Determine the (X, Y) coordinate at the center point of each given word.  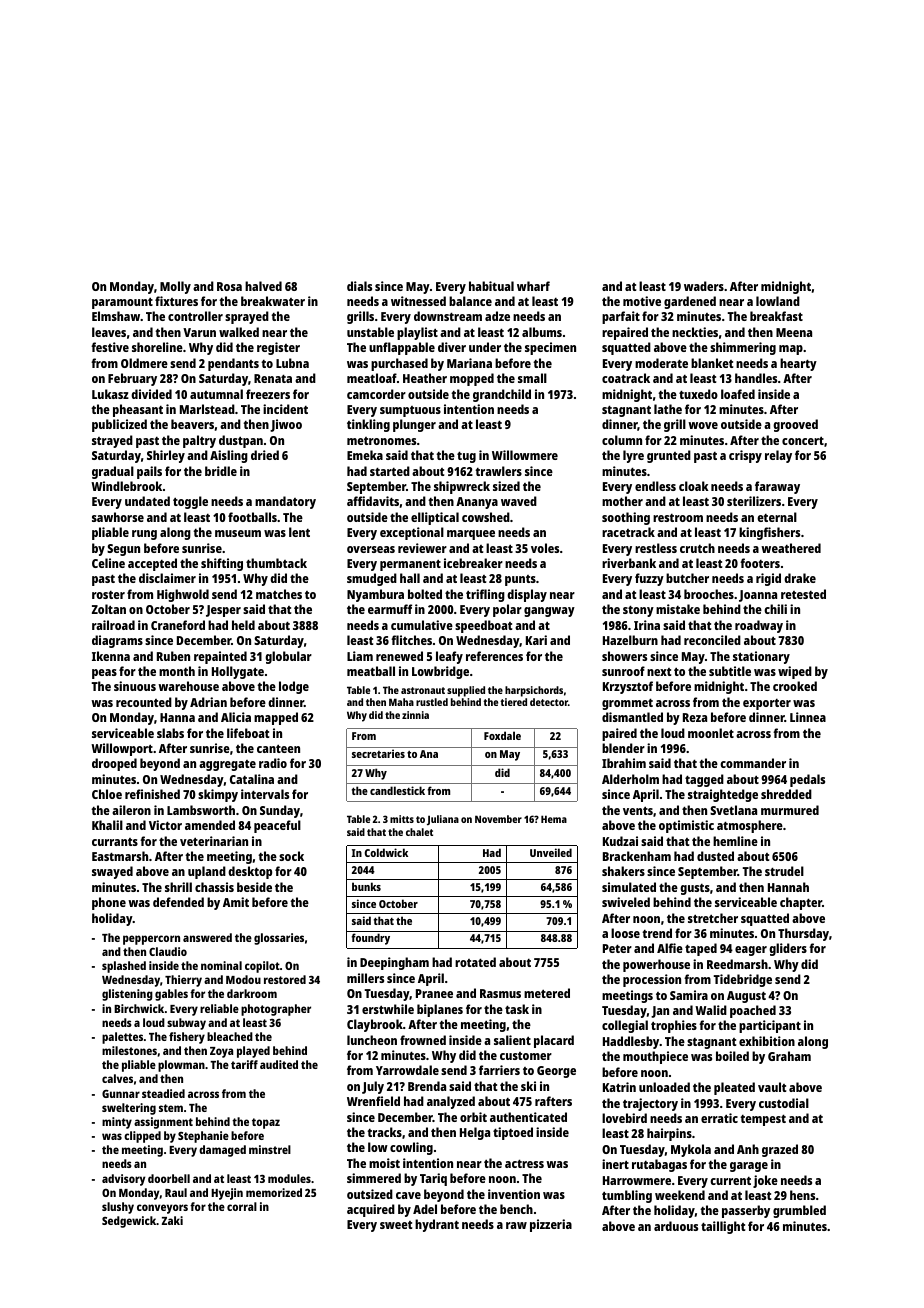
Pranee (434, 993)
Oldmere (144, 363)
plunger (414, 425)
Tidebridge (742, 980)
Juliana (443, 820)
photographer (276, 1010)
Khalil (107, 825)
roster (108, 595)
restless (656, 548)
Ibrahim (624, 763)
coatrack (626, 378)
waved (519, 501)
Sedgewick (129, 1222)
